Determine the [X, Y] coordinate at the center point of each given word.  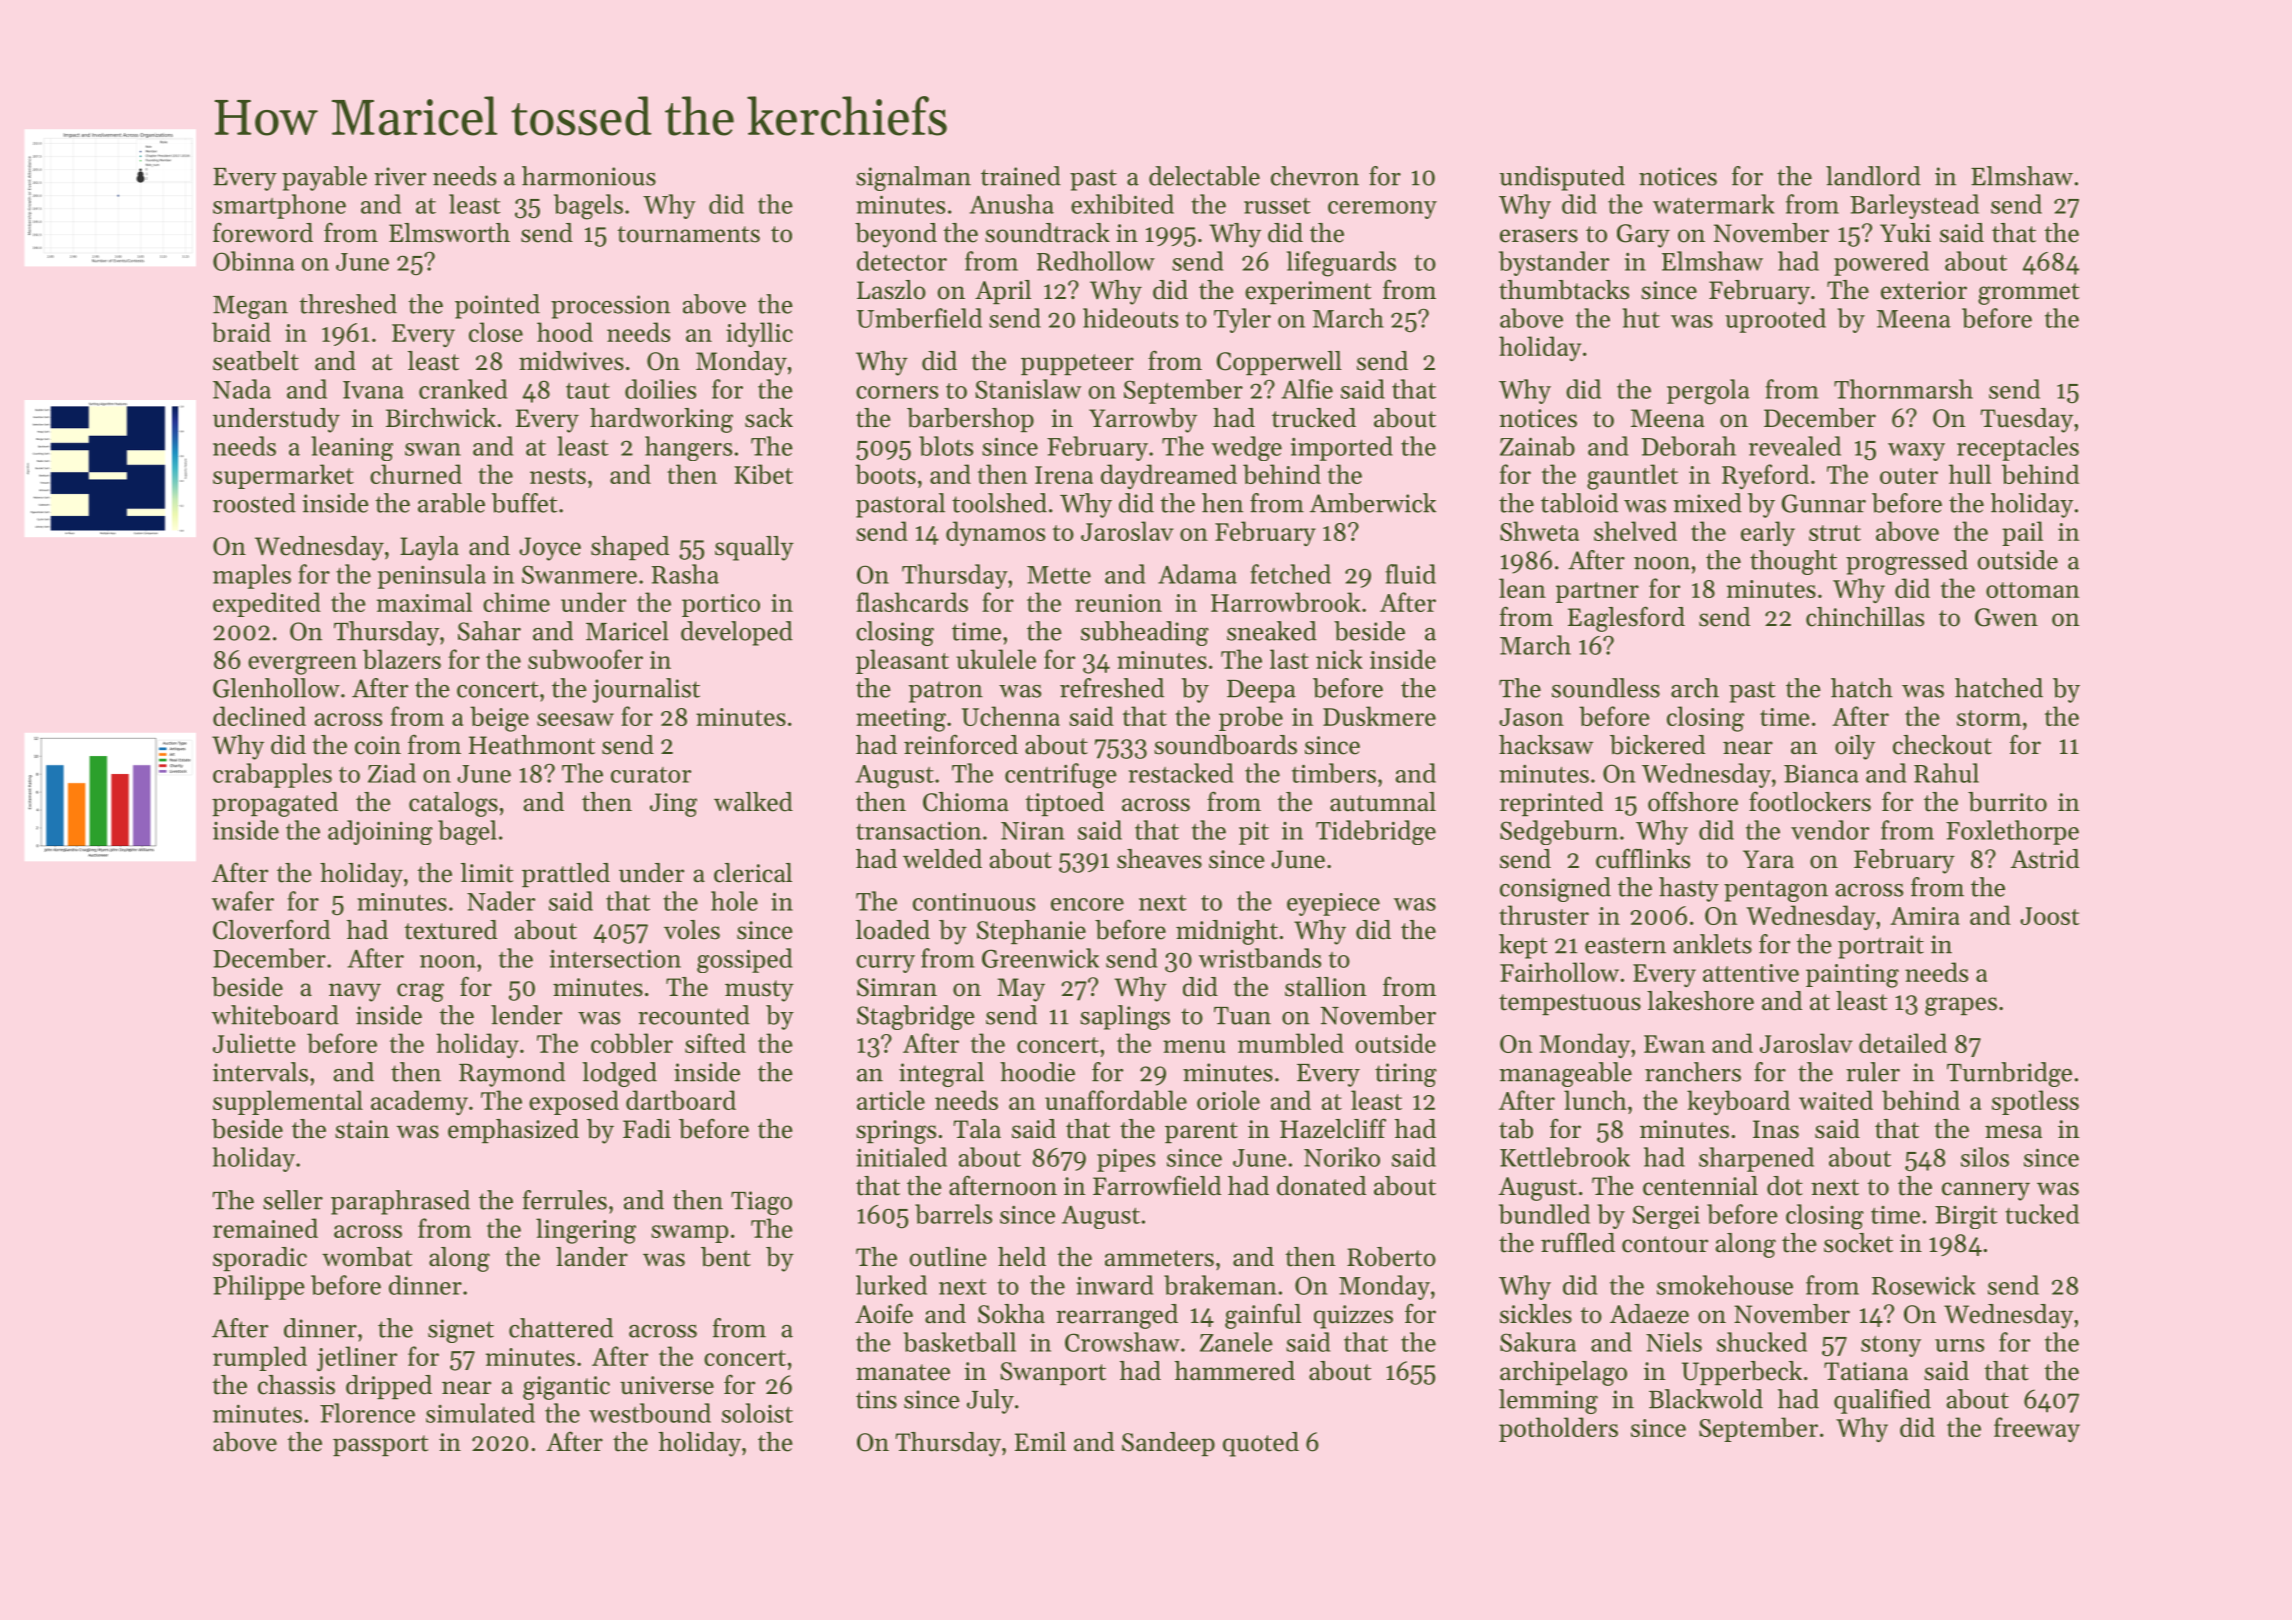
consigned [1555, 889]
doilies [660, 389]
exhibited [1122, 204]
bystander [1554, 263]
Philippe [259, 1287]
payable [324, 178]
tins [876, 1399]
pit [1254, 833]
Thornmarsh [1903, 389]
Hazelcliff [1333, 1128]
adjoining [380, 832]
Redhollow [1096, 261]
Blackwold [1706, 1399]
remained [265, 1228]
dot [1785, 1186]
